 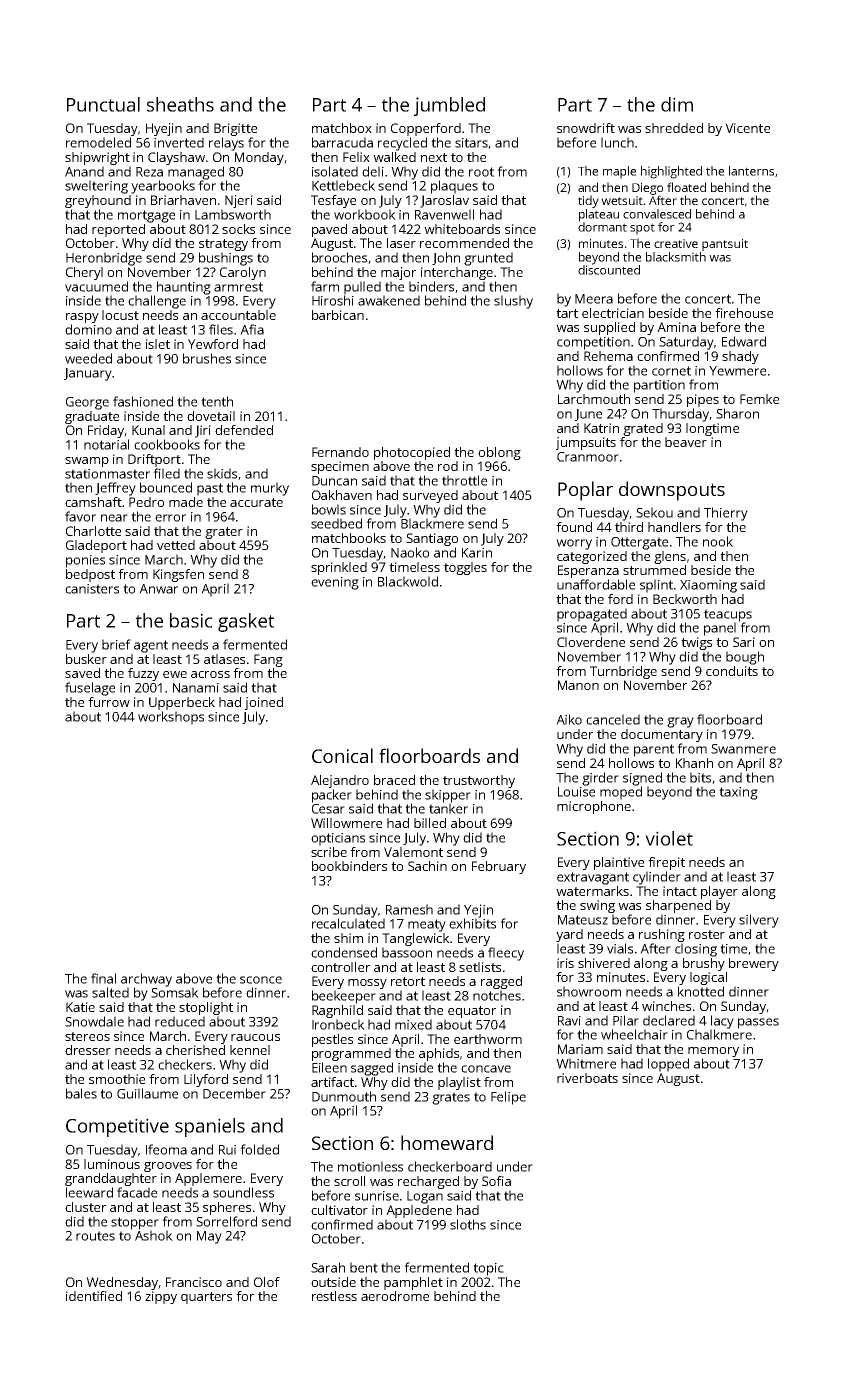 What do you see at coordinates (479, 781) in the screenshot?
I see `trustworthy` at bounding box center [479, 781].
